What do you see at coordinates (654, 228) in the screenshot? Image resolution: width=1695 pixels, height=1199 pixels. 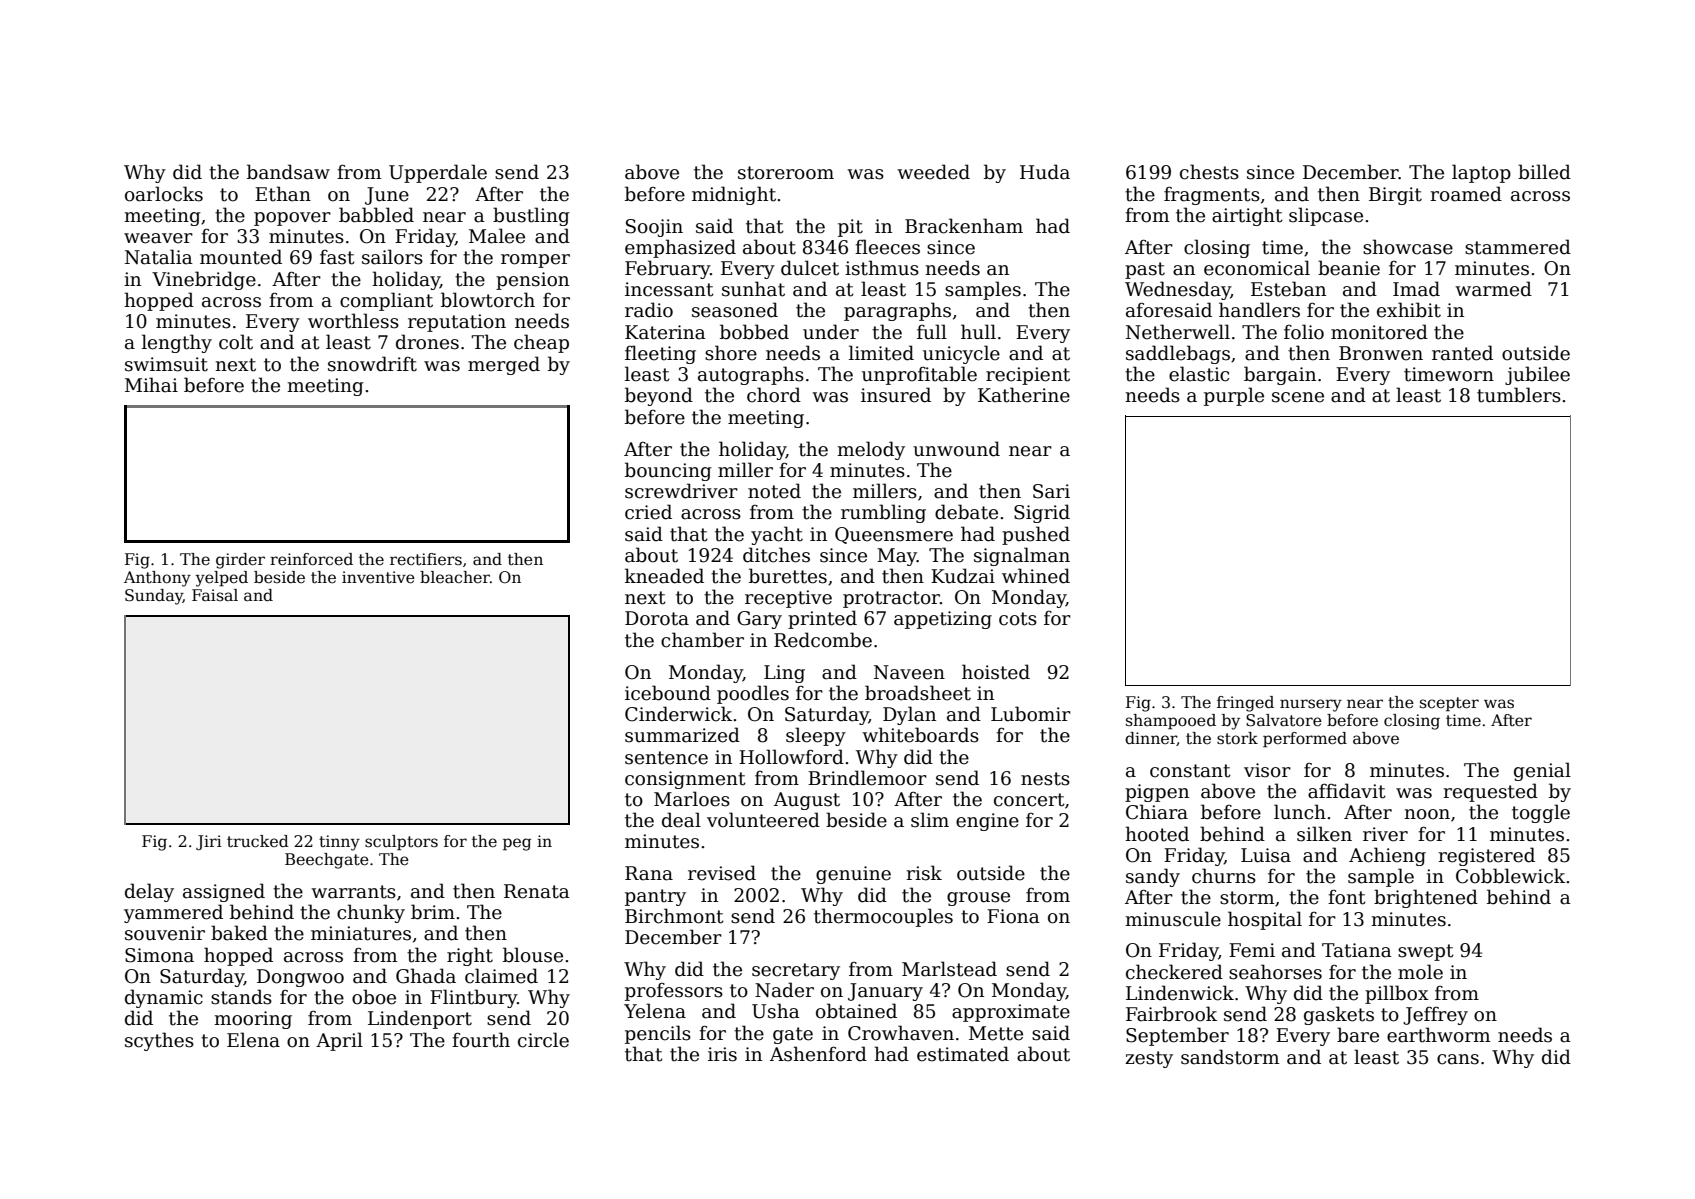 I see `Soojin` at bounding box center [654, 228].
